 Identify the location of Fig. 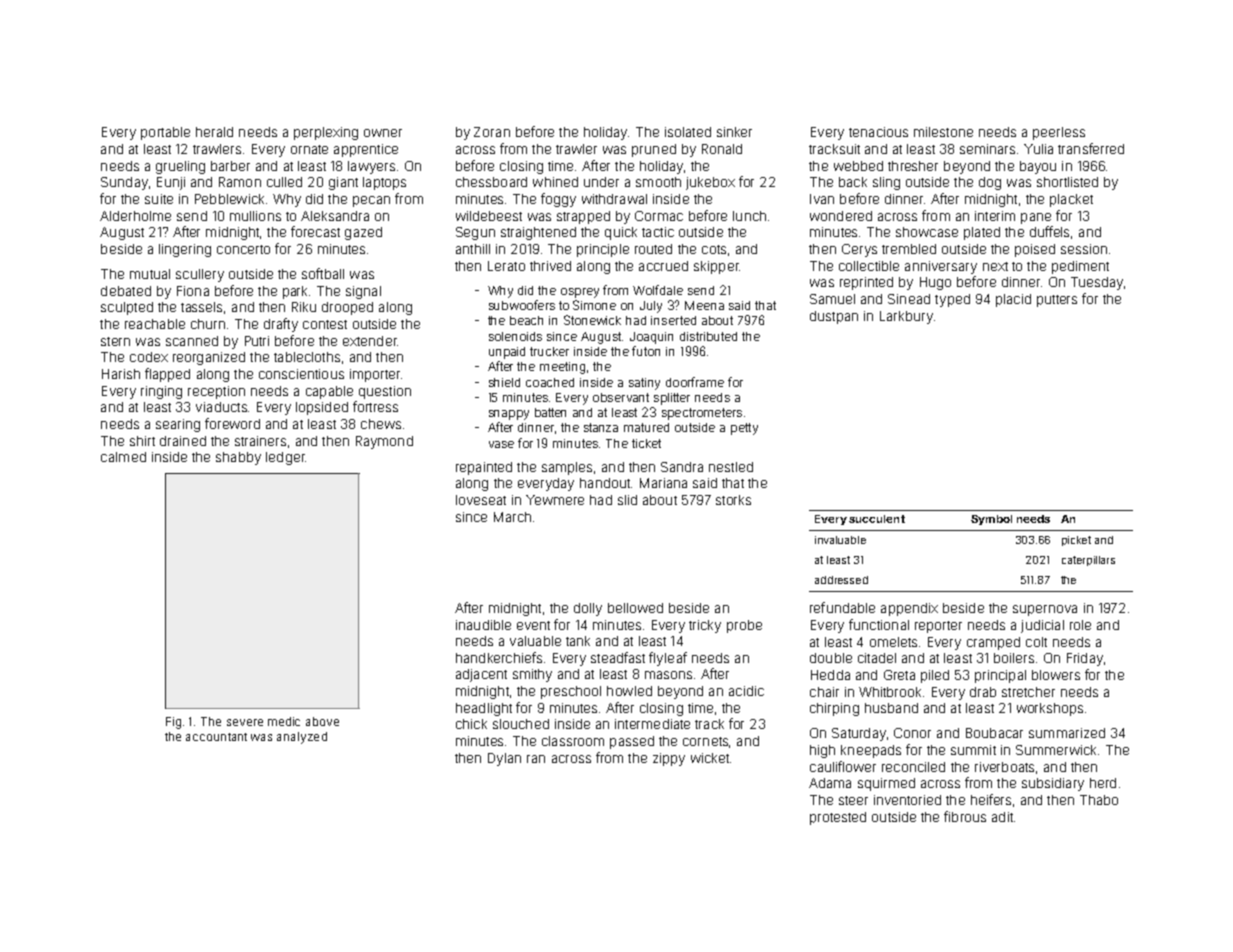
(173, 723).
